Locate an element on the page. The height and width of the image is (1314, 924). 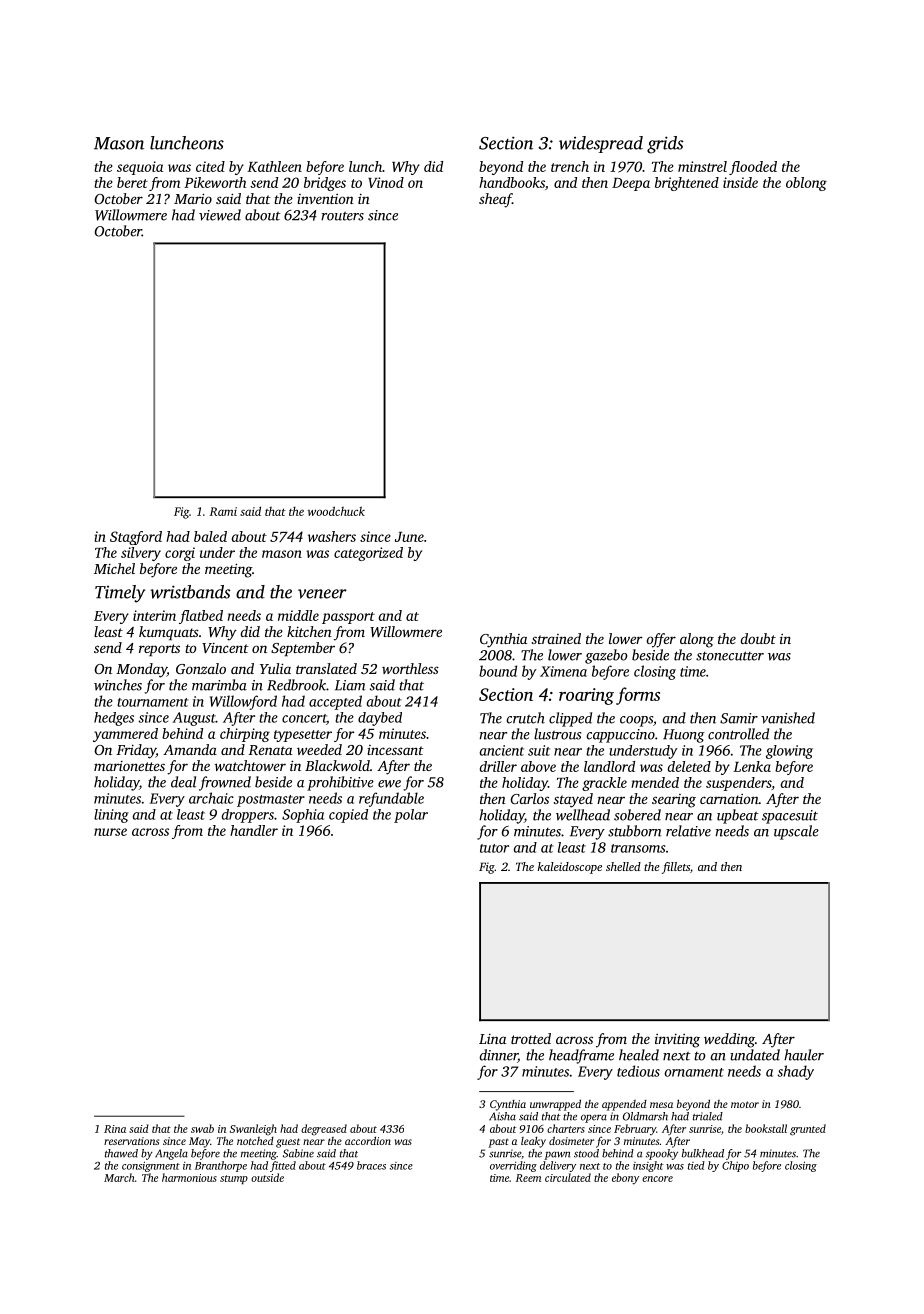
handler is located at coordinates (254, 830).
